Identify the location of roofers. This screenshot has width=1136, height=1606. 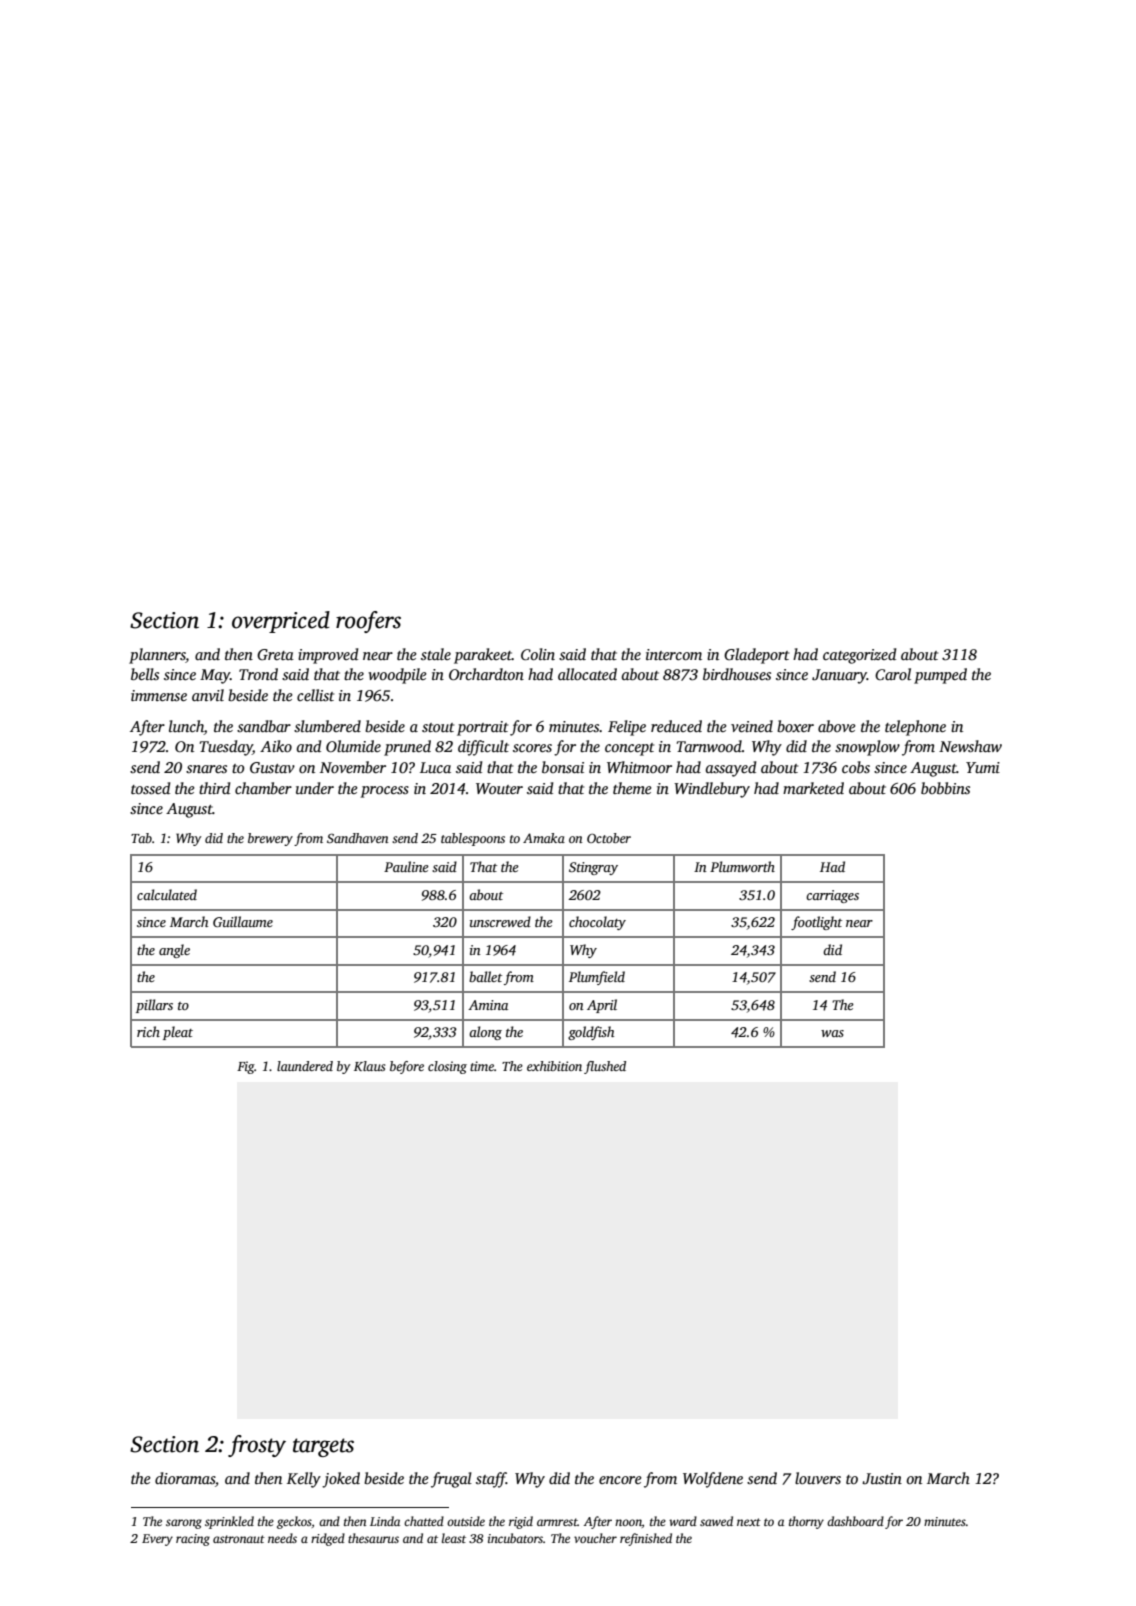
(368, 622).
